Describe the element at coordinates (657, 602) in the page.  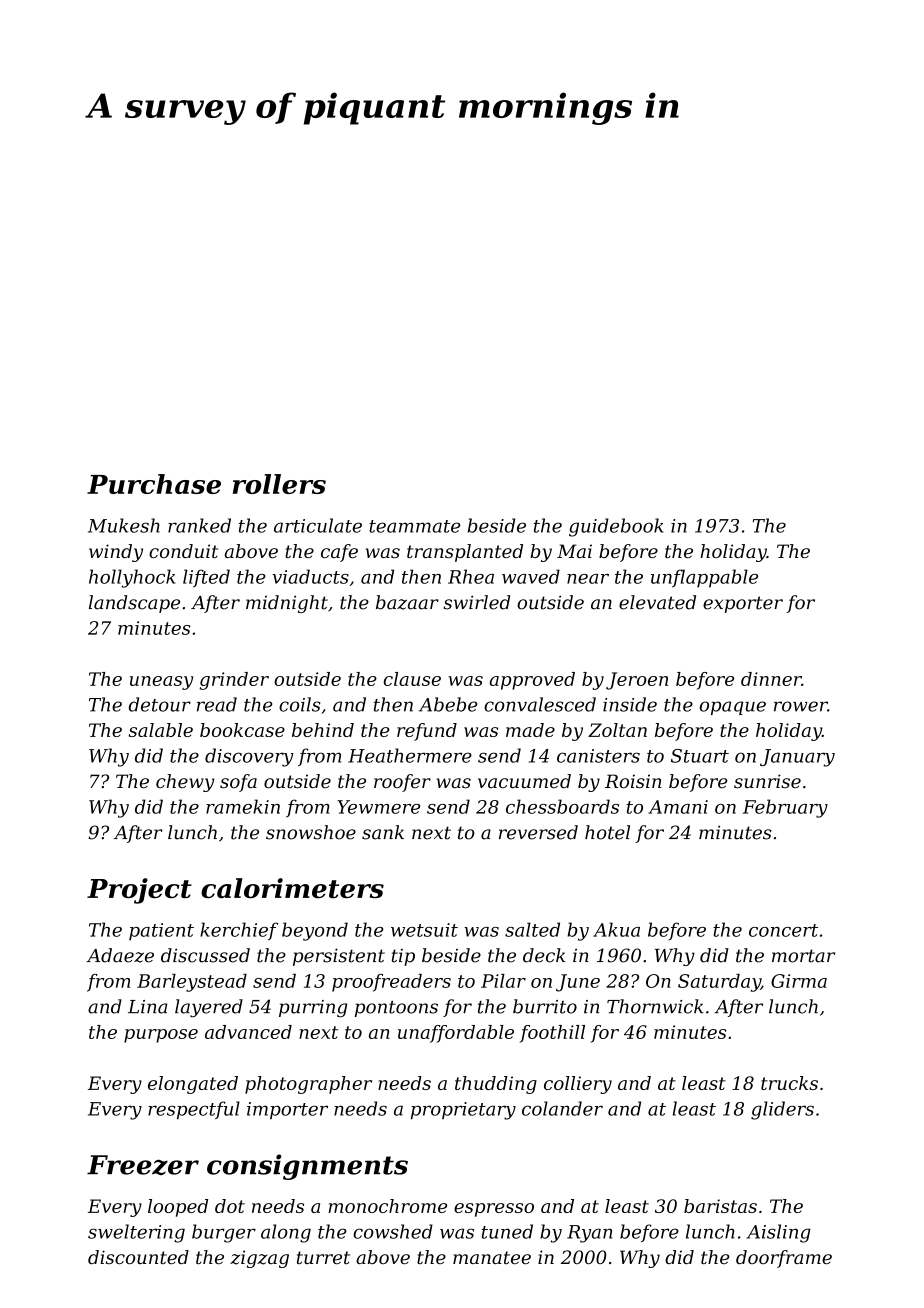
I see `elevated` at that location.
